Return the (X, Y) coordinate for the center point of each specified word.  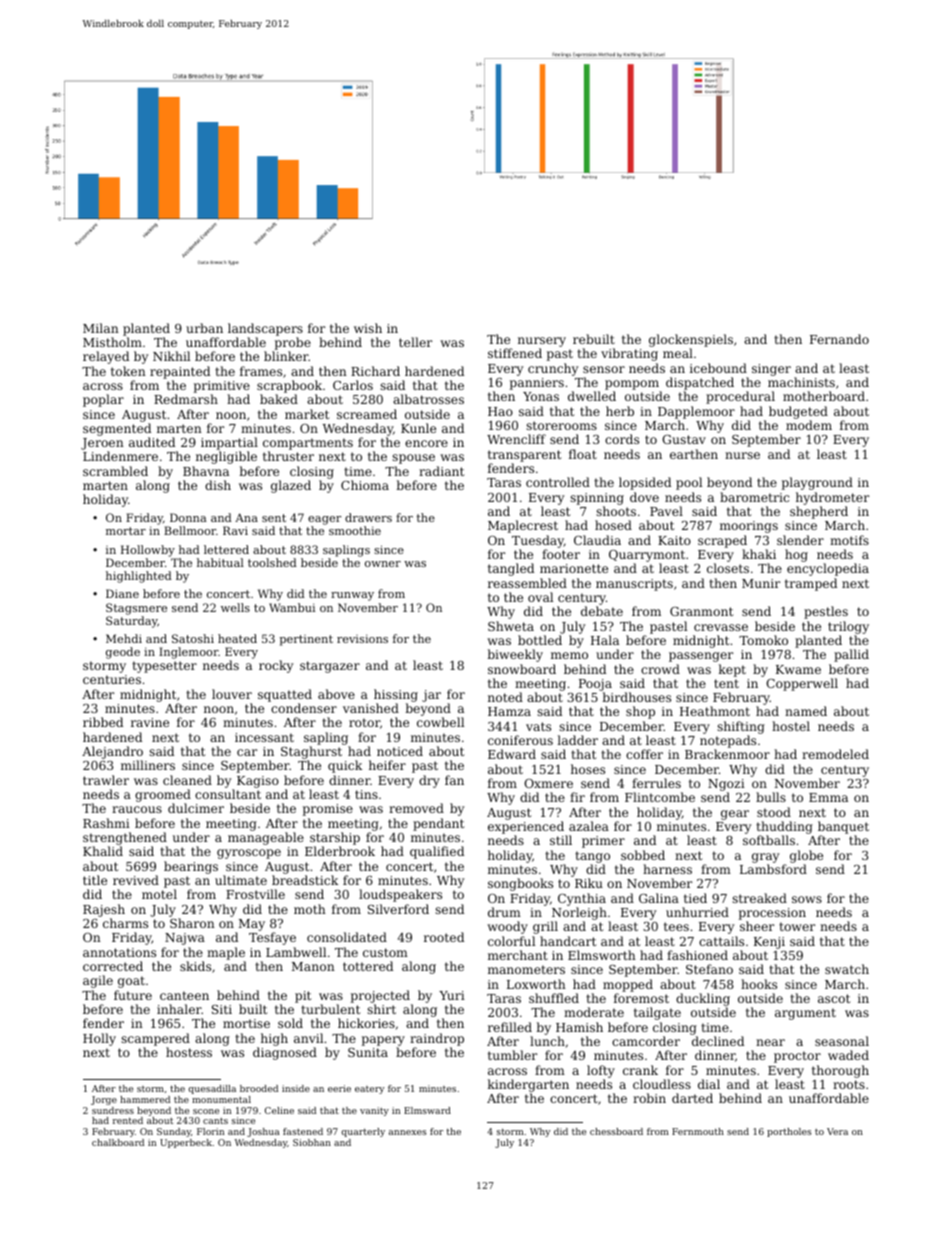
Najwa (185, 939)
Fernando (839, 339)
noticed (400, 751)
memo (569, 655)
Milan (101, 328)
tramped (811, 584)
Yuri (452, 995)
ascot (834, 998)
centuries (112, 679)
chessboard (616, 1131)
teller (415, 342)
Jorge (104, 1100)
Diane (122, 593)
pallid (851, 655)
